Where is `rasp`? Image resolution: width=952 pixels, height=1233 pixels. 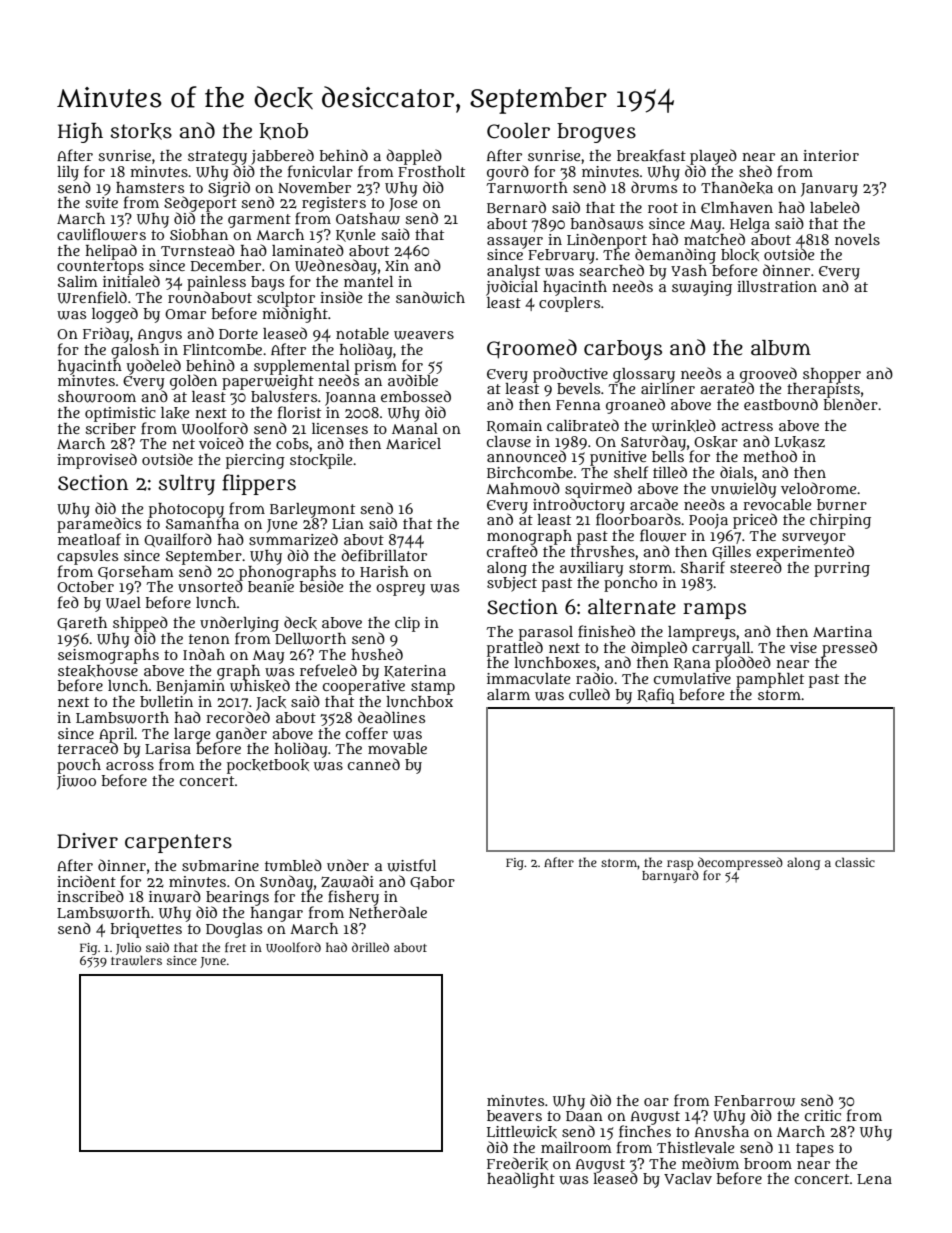
rasp is located at coordinates (681, 865).
